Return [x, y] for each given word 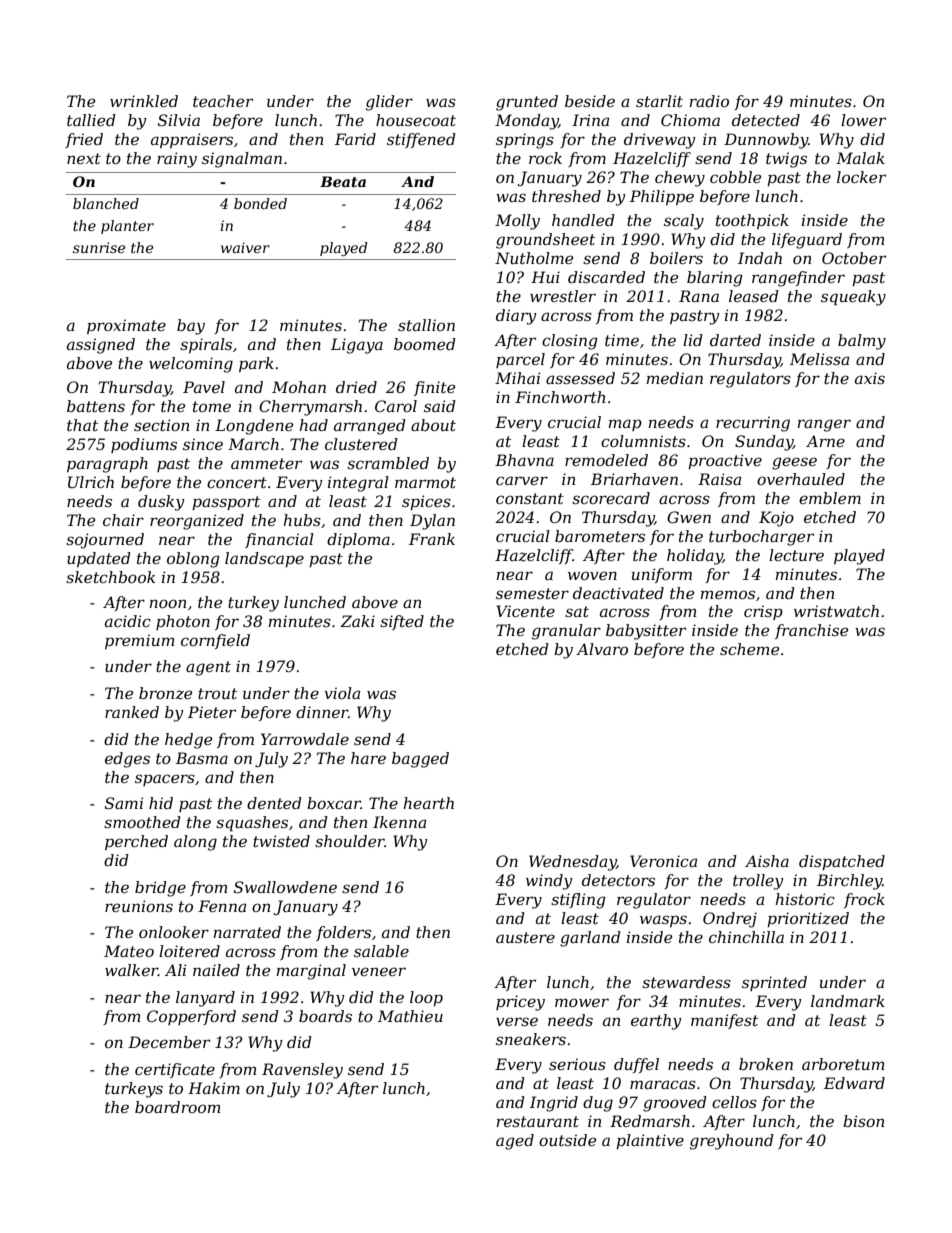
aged [515, 1142]
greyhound [732, 1142]
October [854, 258]
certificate [175, 1070]
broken [766, 1064]
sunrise [99, 247]
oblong [193, 560]
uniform [662, 575]
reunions [139, 906]
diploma [358, 540]
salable [381, 951]
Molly [517, 222]
